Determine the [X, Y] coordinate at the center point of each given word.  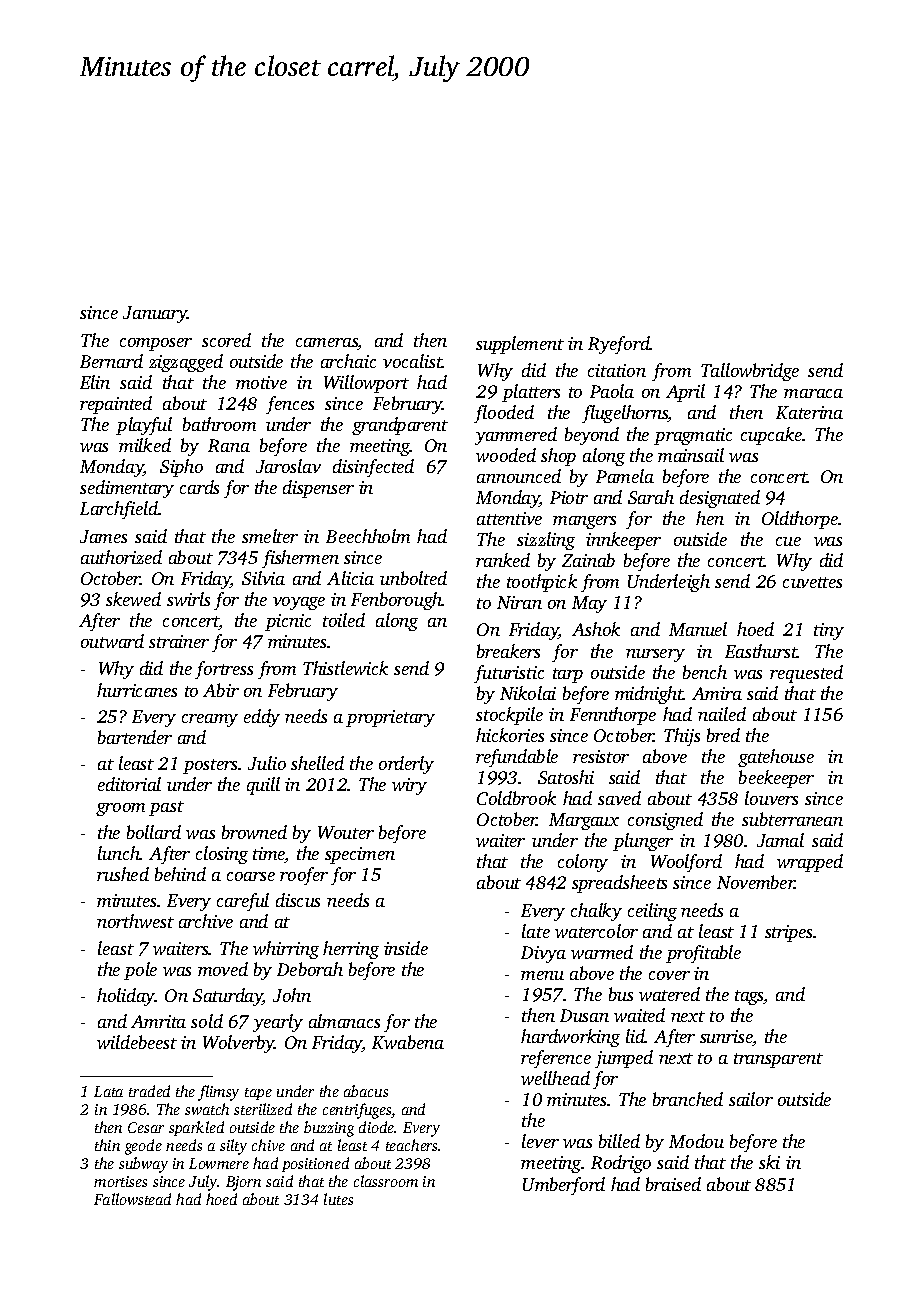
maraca [813, 393]
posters [210, 766]
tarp [568, 675]
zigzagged [186, 363]
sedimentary [127, 489]
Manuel [698, 629]
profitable [703, 954]
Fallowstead [132, 1199]
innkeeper [623, 541]
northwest [135, 921]
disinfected [373, 468]
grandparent [400, 426]
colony [583, 863]
